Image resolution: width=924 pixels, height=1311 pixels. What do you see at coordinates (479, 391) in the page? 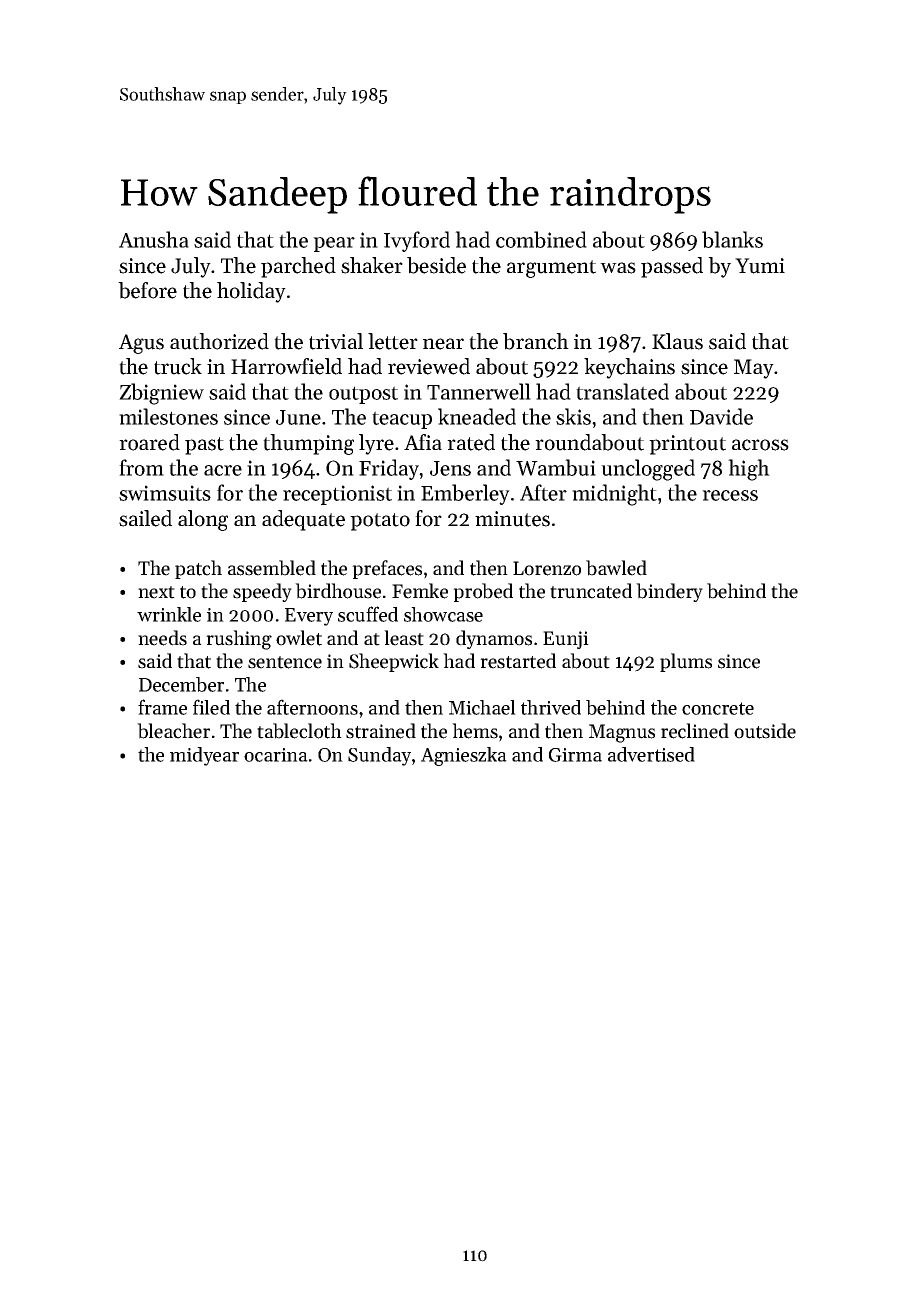
I see `Tannerwell` at bounding box center [479, 391].
